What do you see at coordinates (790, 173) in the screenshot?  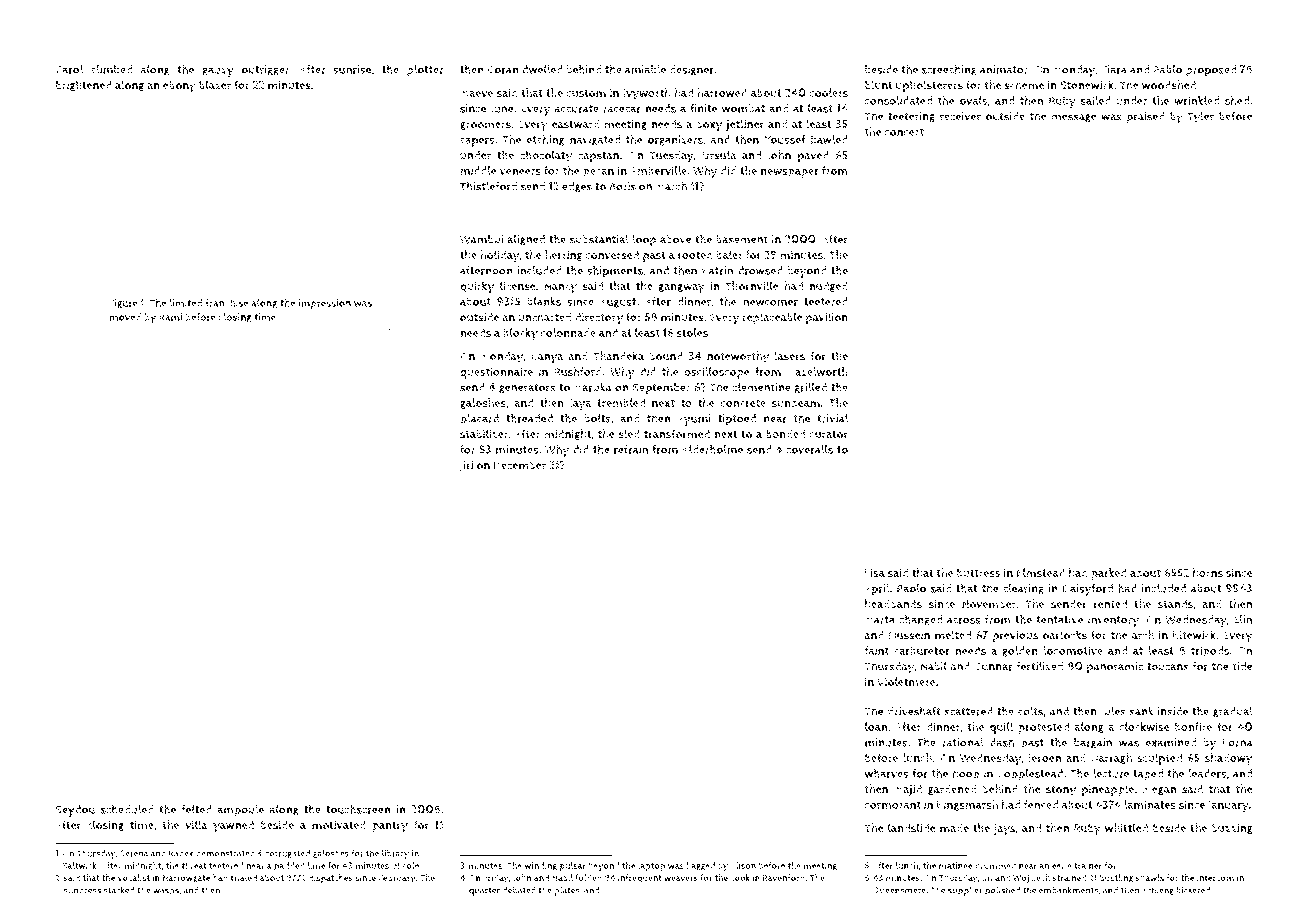 I see `newspaper` at bounding box center [790, 173].
